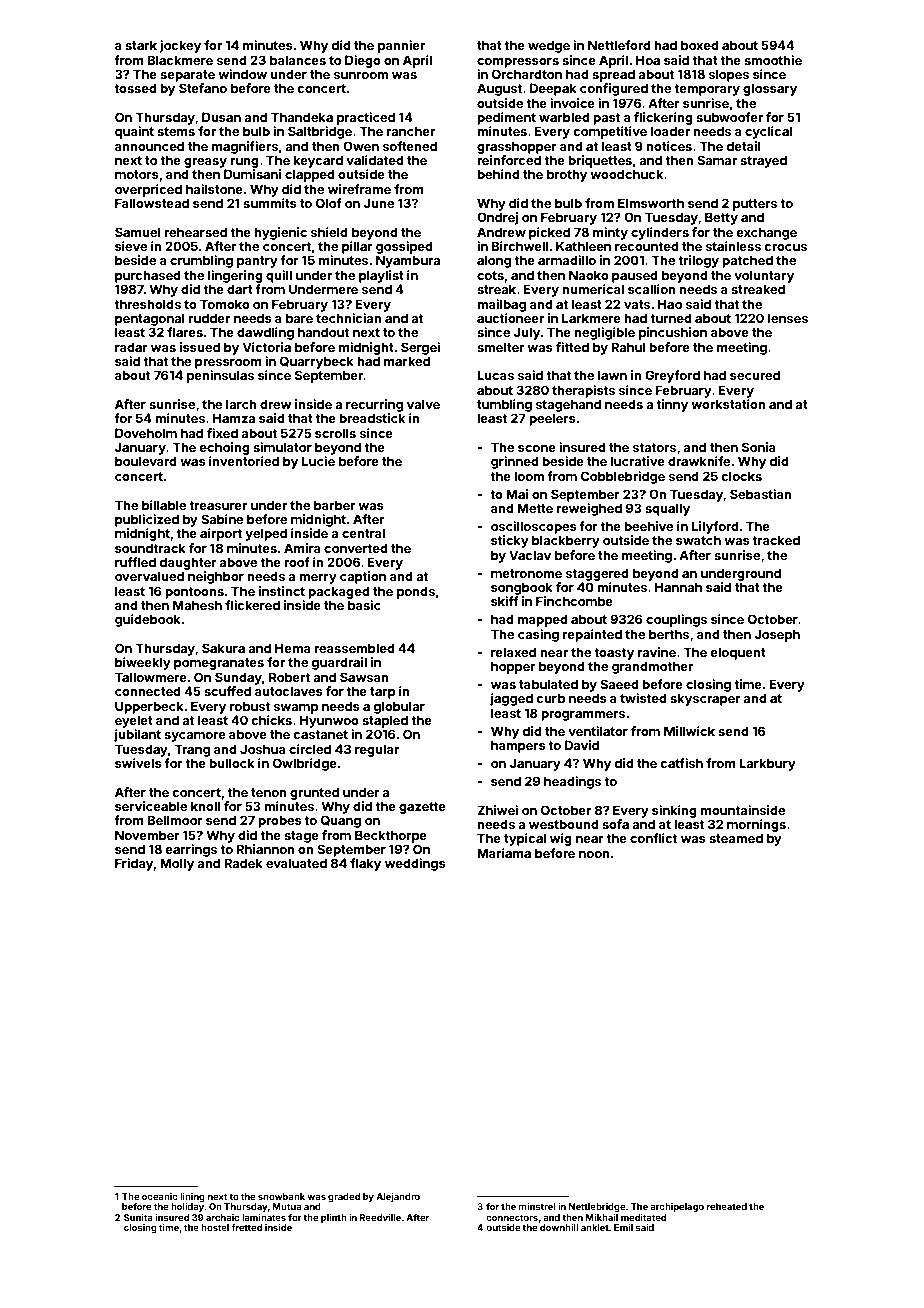 The height and width of the document is (1308, 924). I want to click on Alejandro, so click(398, 1197).
